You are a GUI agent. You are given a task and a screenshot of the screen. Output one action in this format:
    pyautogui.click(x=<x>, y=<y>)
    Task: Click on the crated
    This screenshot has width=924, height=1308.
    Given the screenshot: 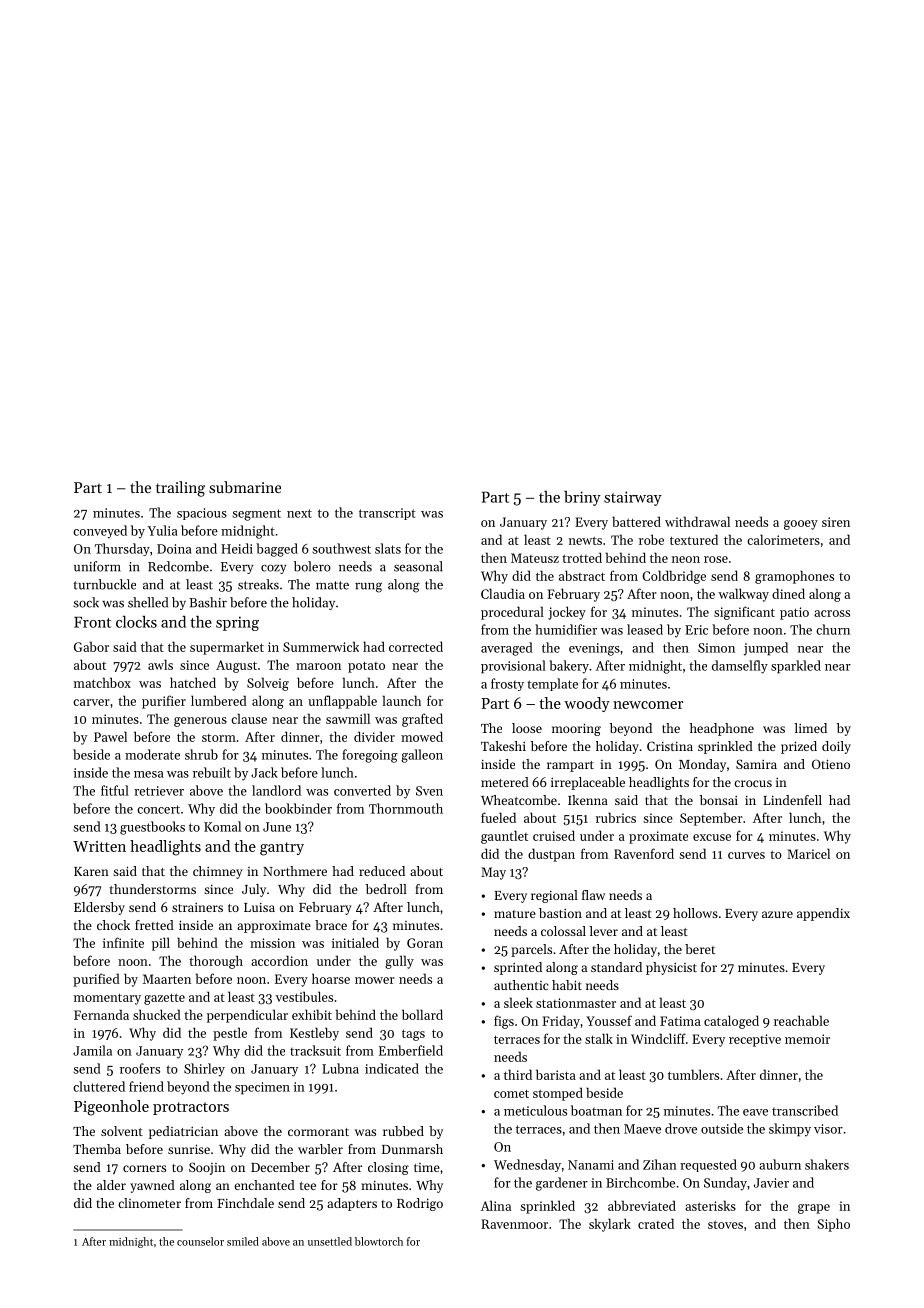 What is the action you would take?
    pyautogui.click(x=656, y=1223)
